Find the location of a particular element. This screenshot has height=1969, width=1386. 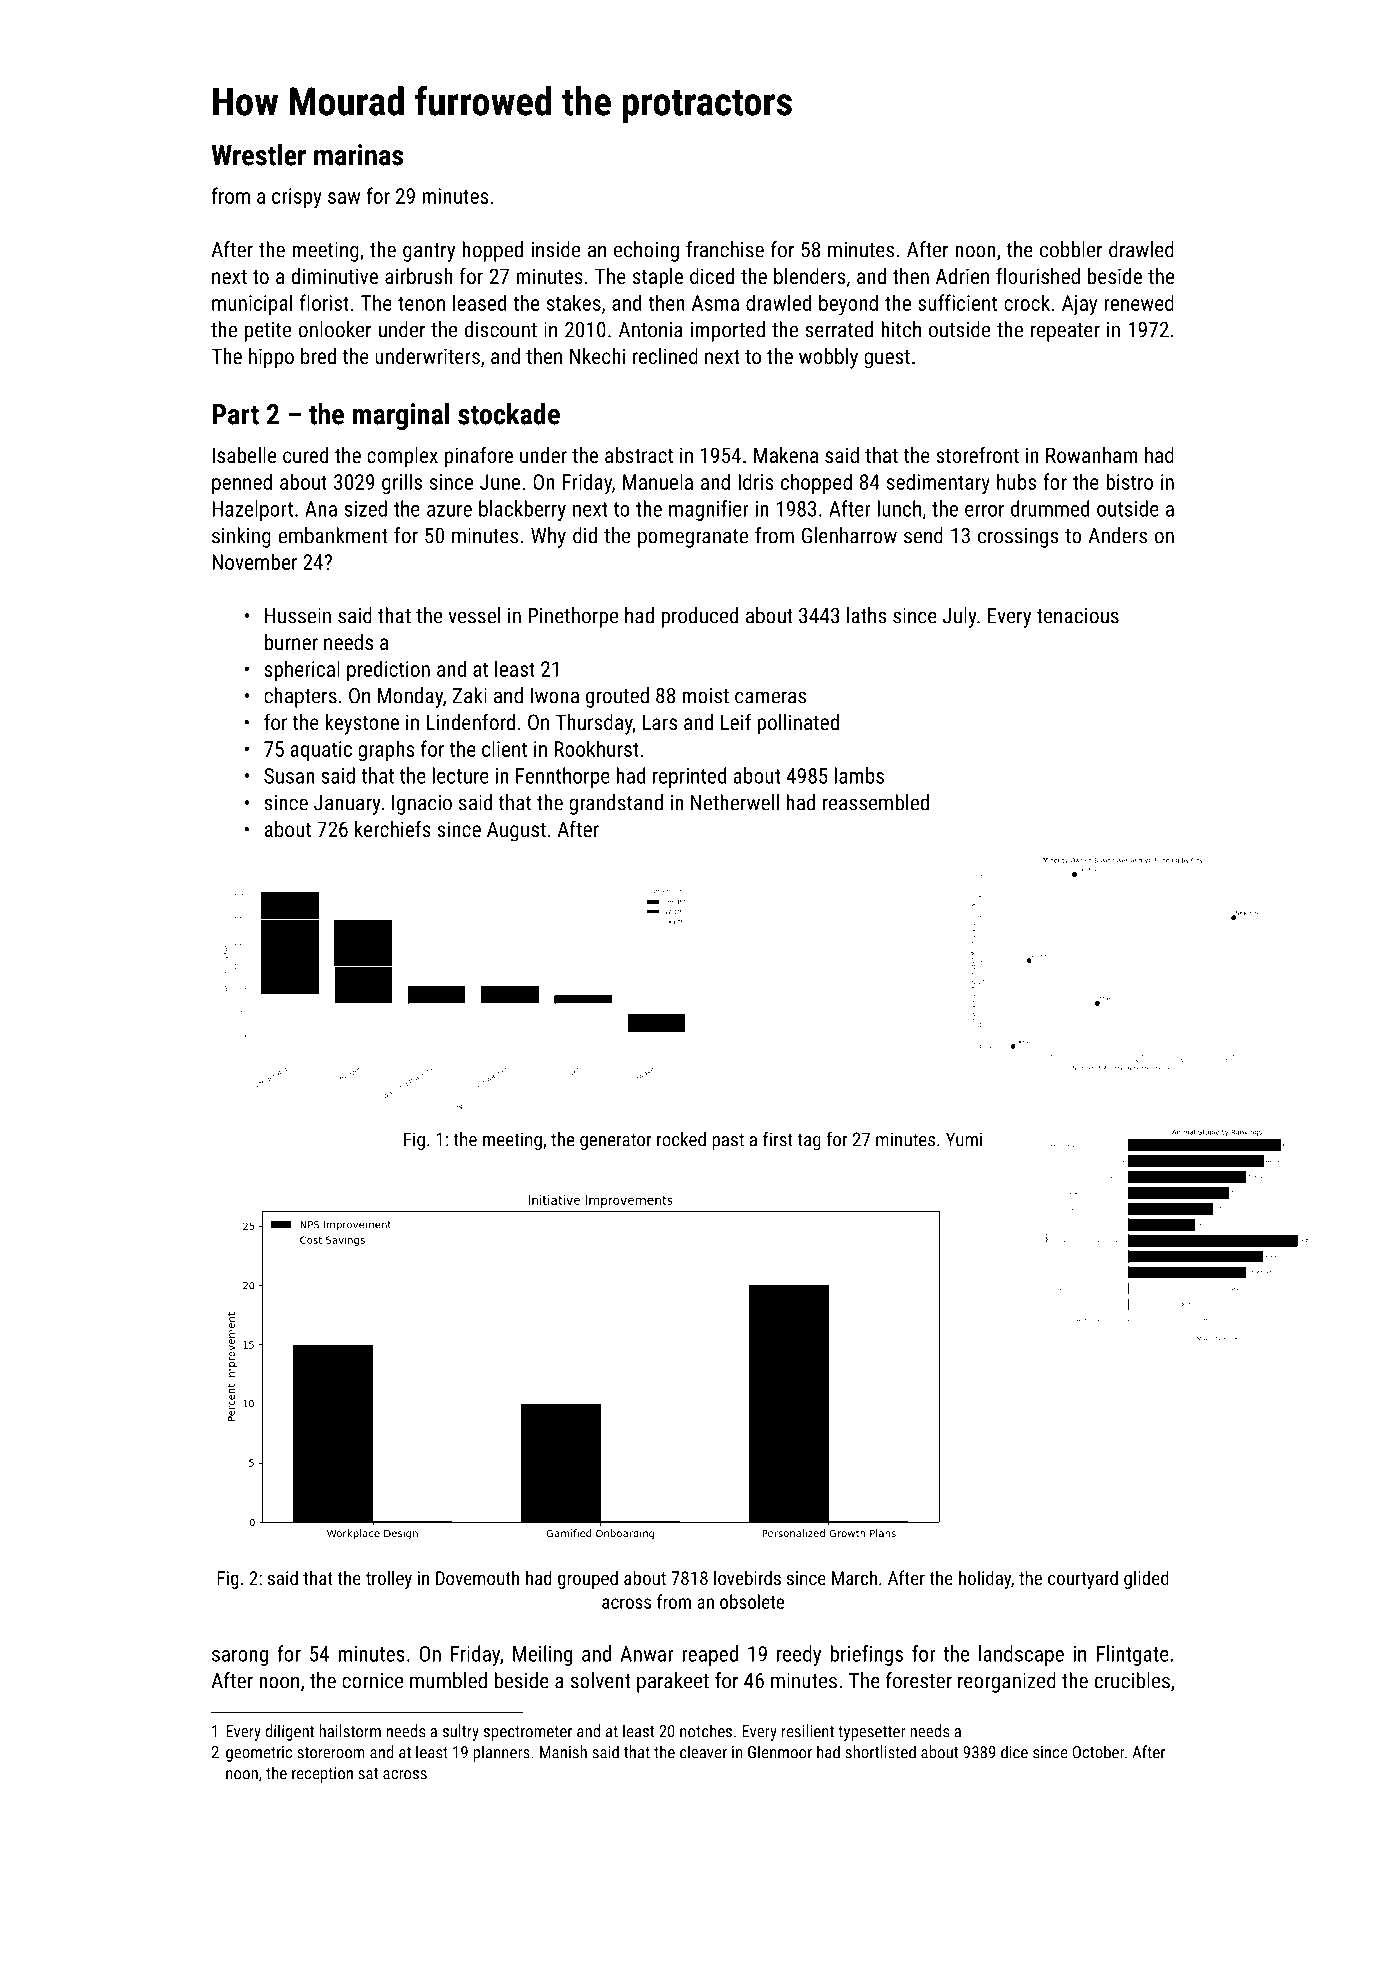

diligent is located at coordinates (290, 1732).
